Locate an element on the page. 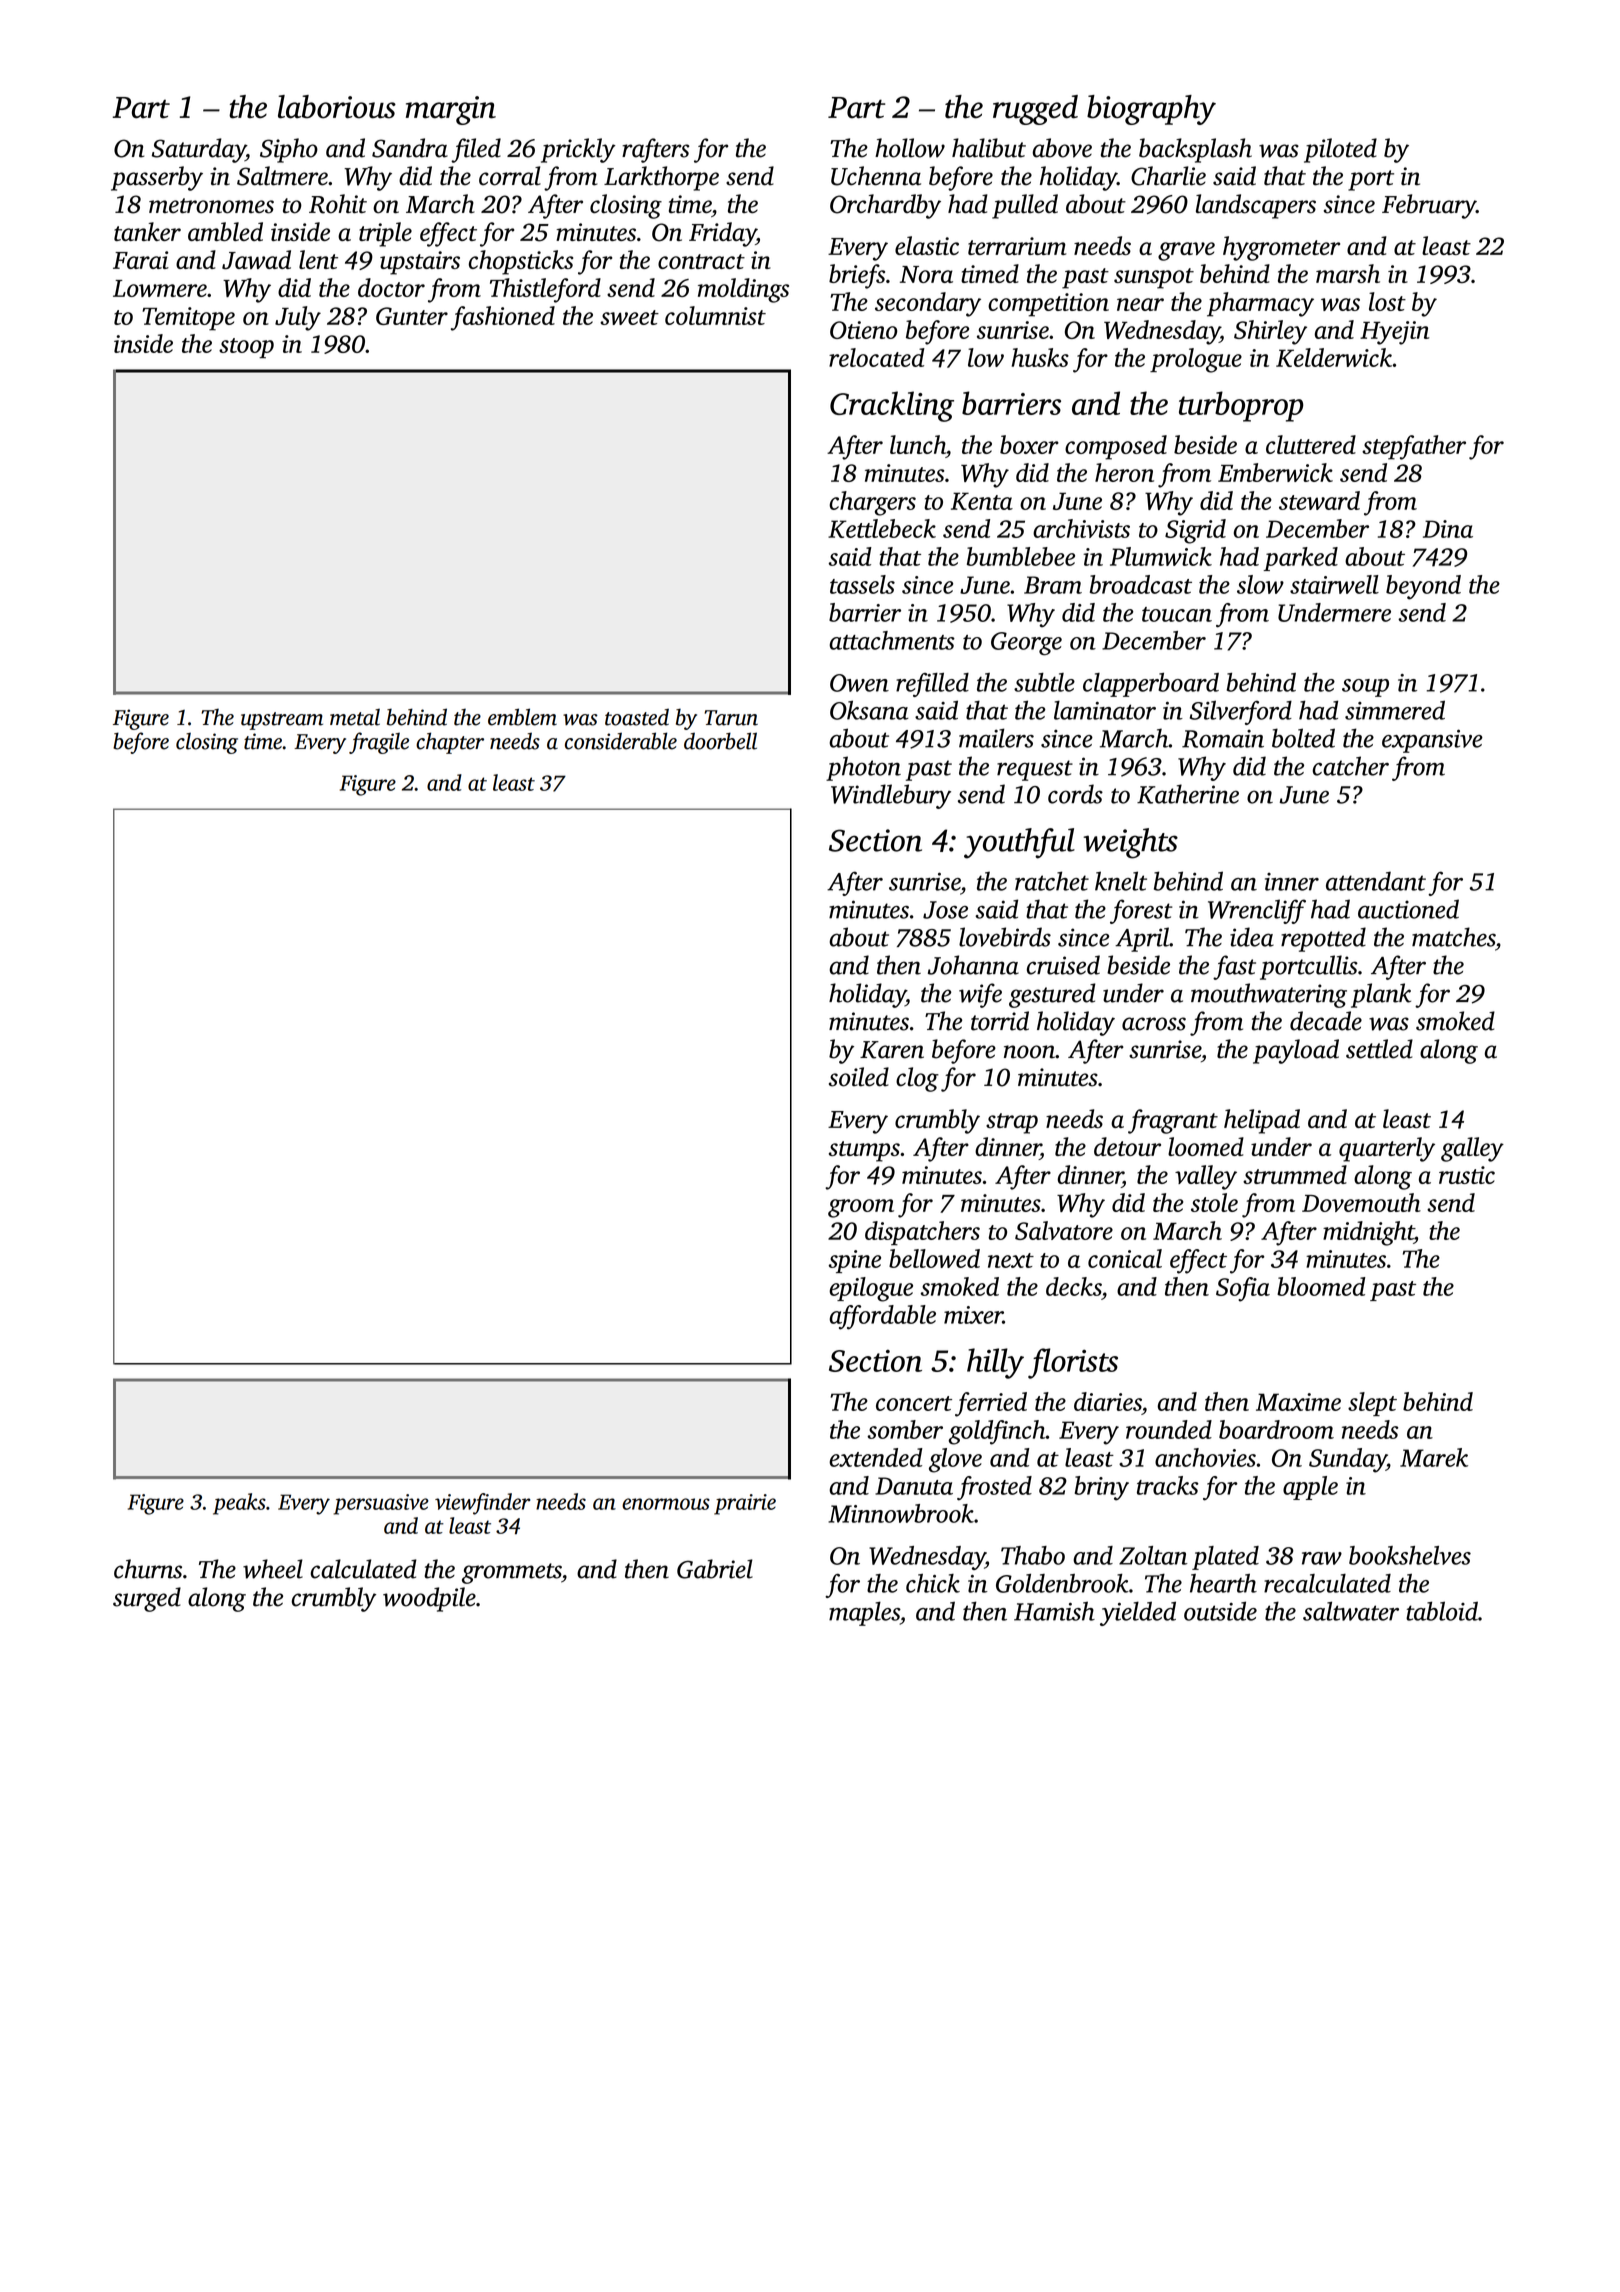 Image resolution: width=1620 pixels, height=2292 pixels. fragile is located at coordinates (379, 743).
